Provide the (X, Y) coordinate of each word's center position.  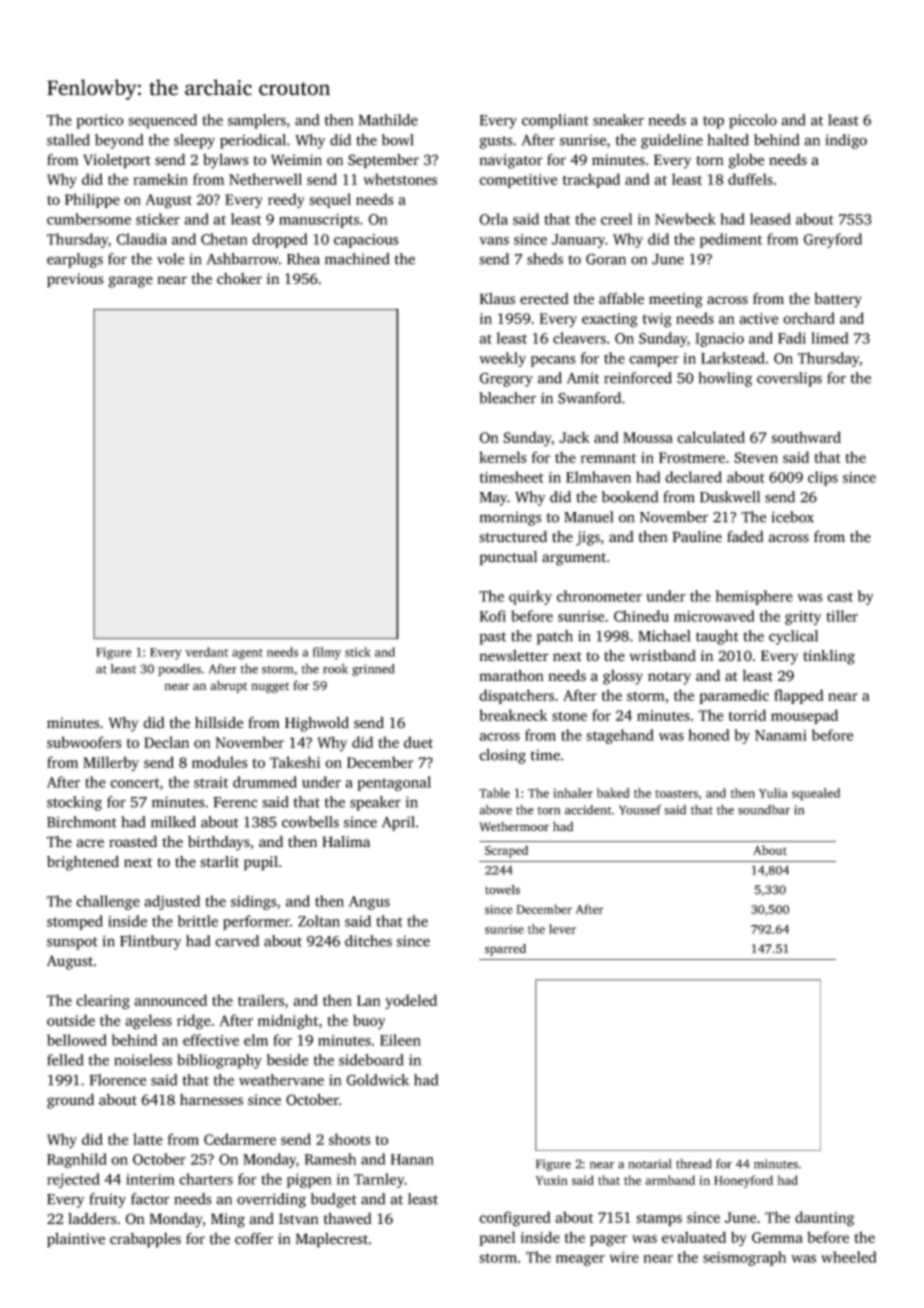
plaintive (76, 1240)
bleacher (507, 398)
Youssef (640, 810)
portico (100, 121)
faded (745, 537)
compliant (555, 121)
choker (239, 279)
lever (562, 929)
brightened (83, 863)
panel (497, 1238)
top (713, 122)
